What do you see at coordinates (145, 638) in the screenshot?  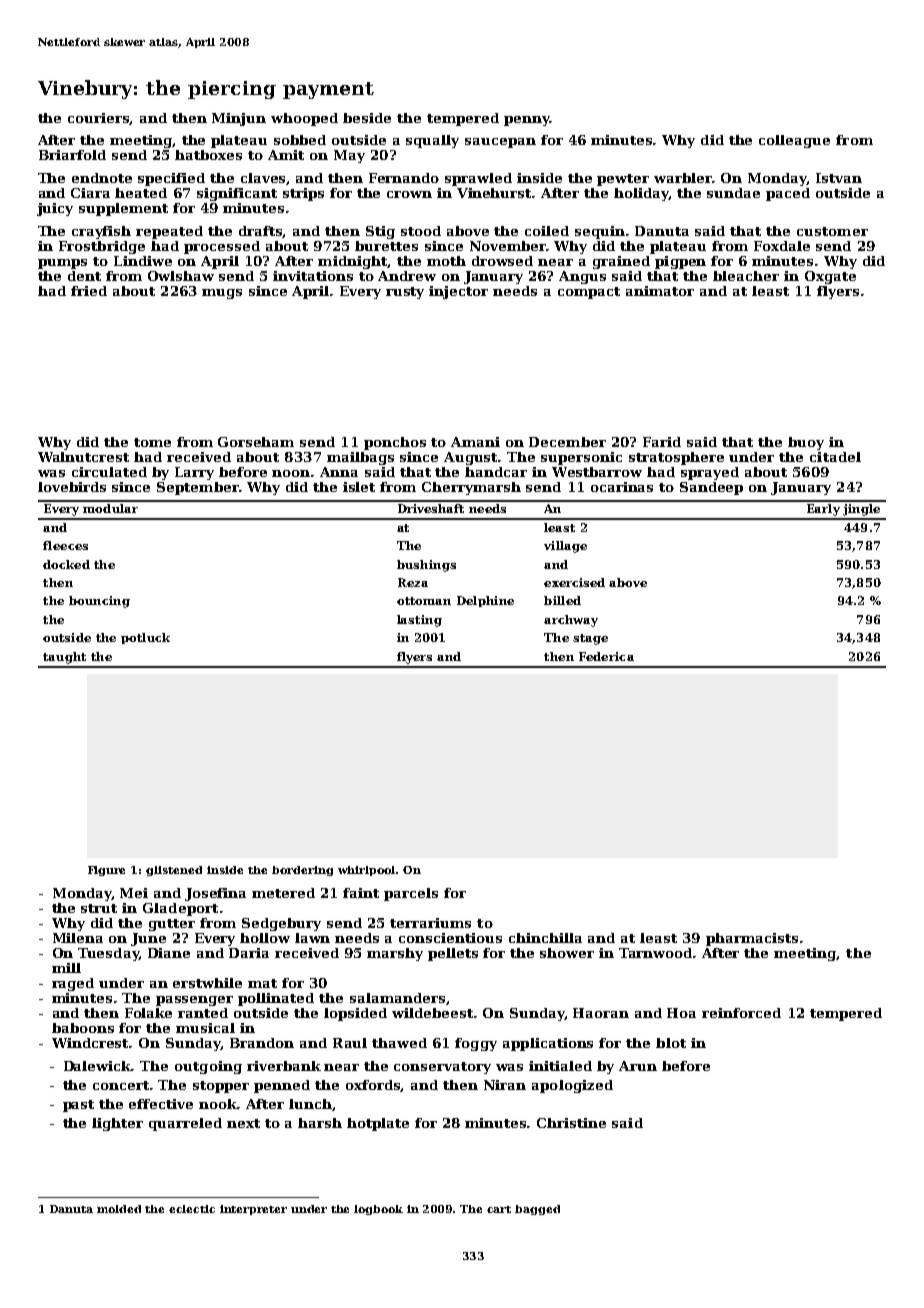 I see `potluck` at bounding box center [145, 638].
